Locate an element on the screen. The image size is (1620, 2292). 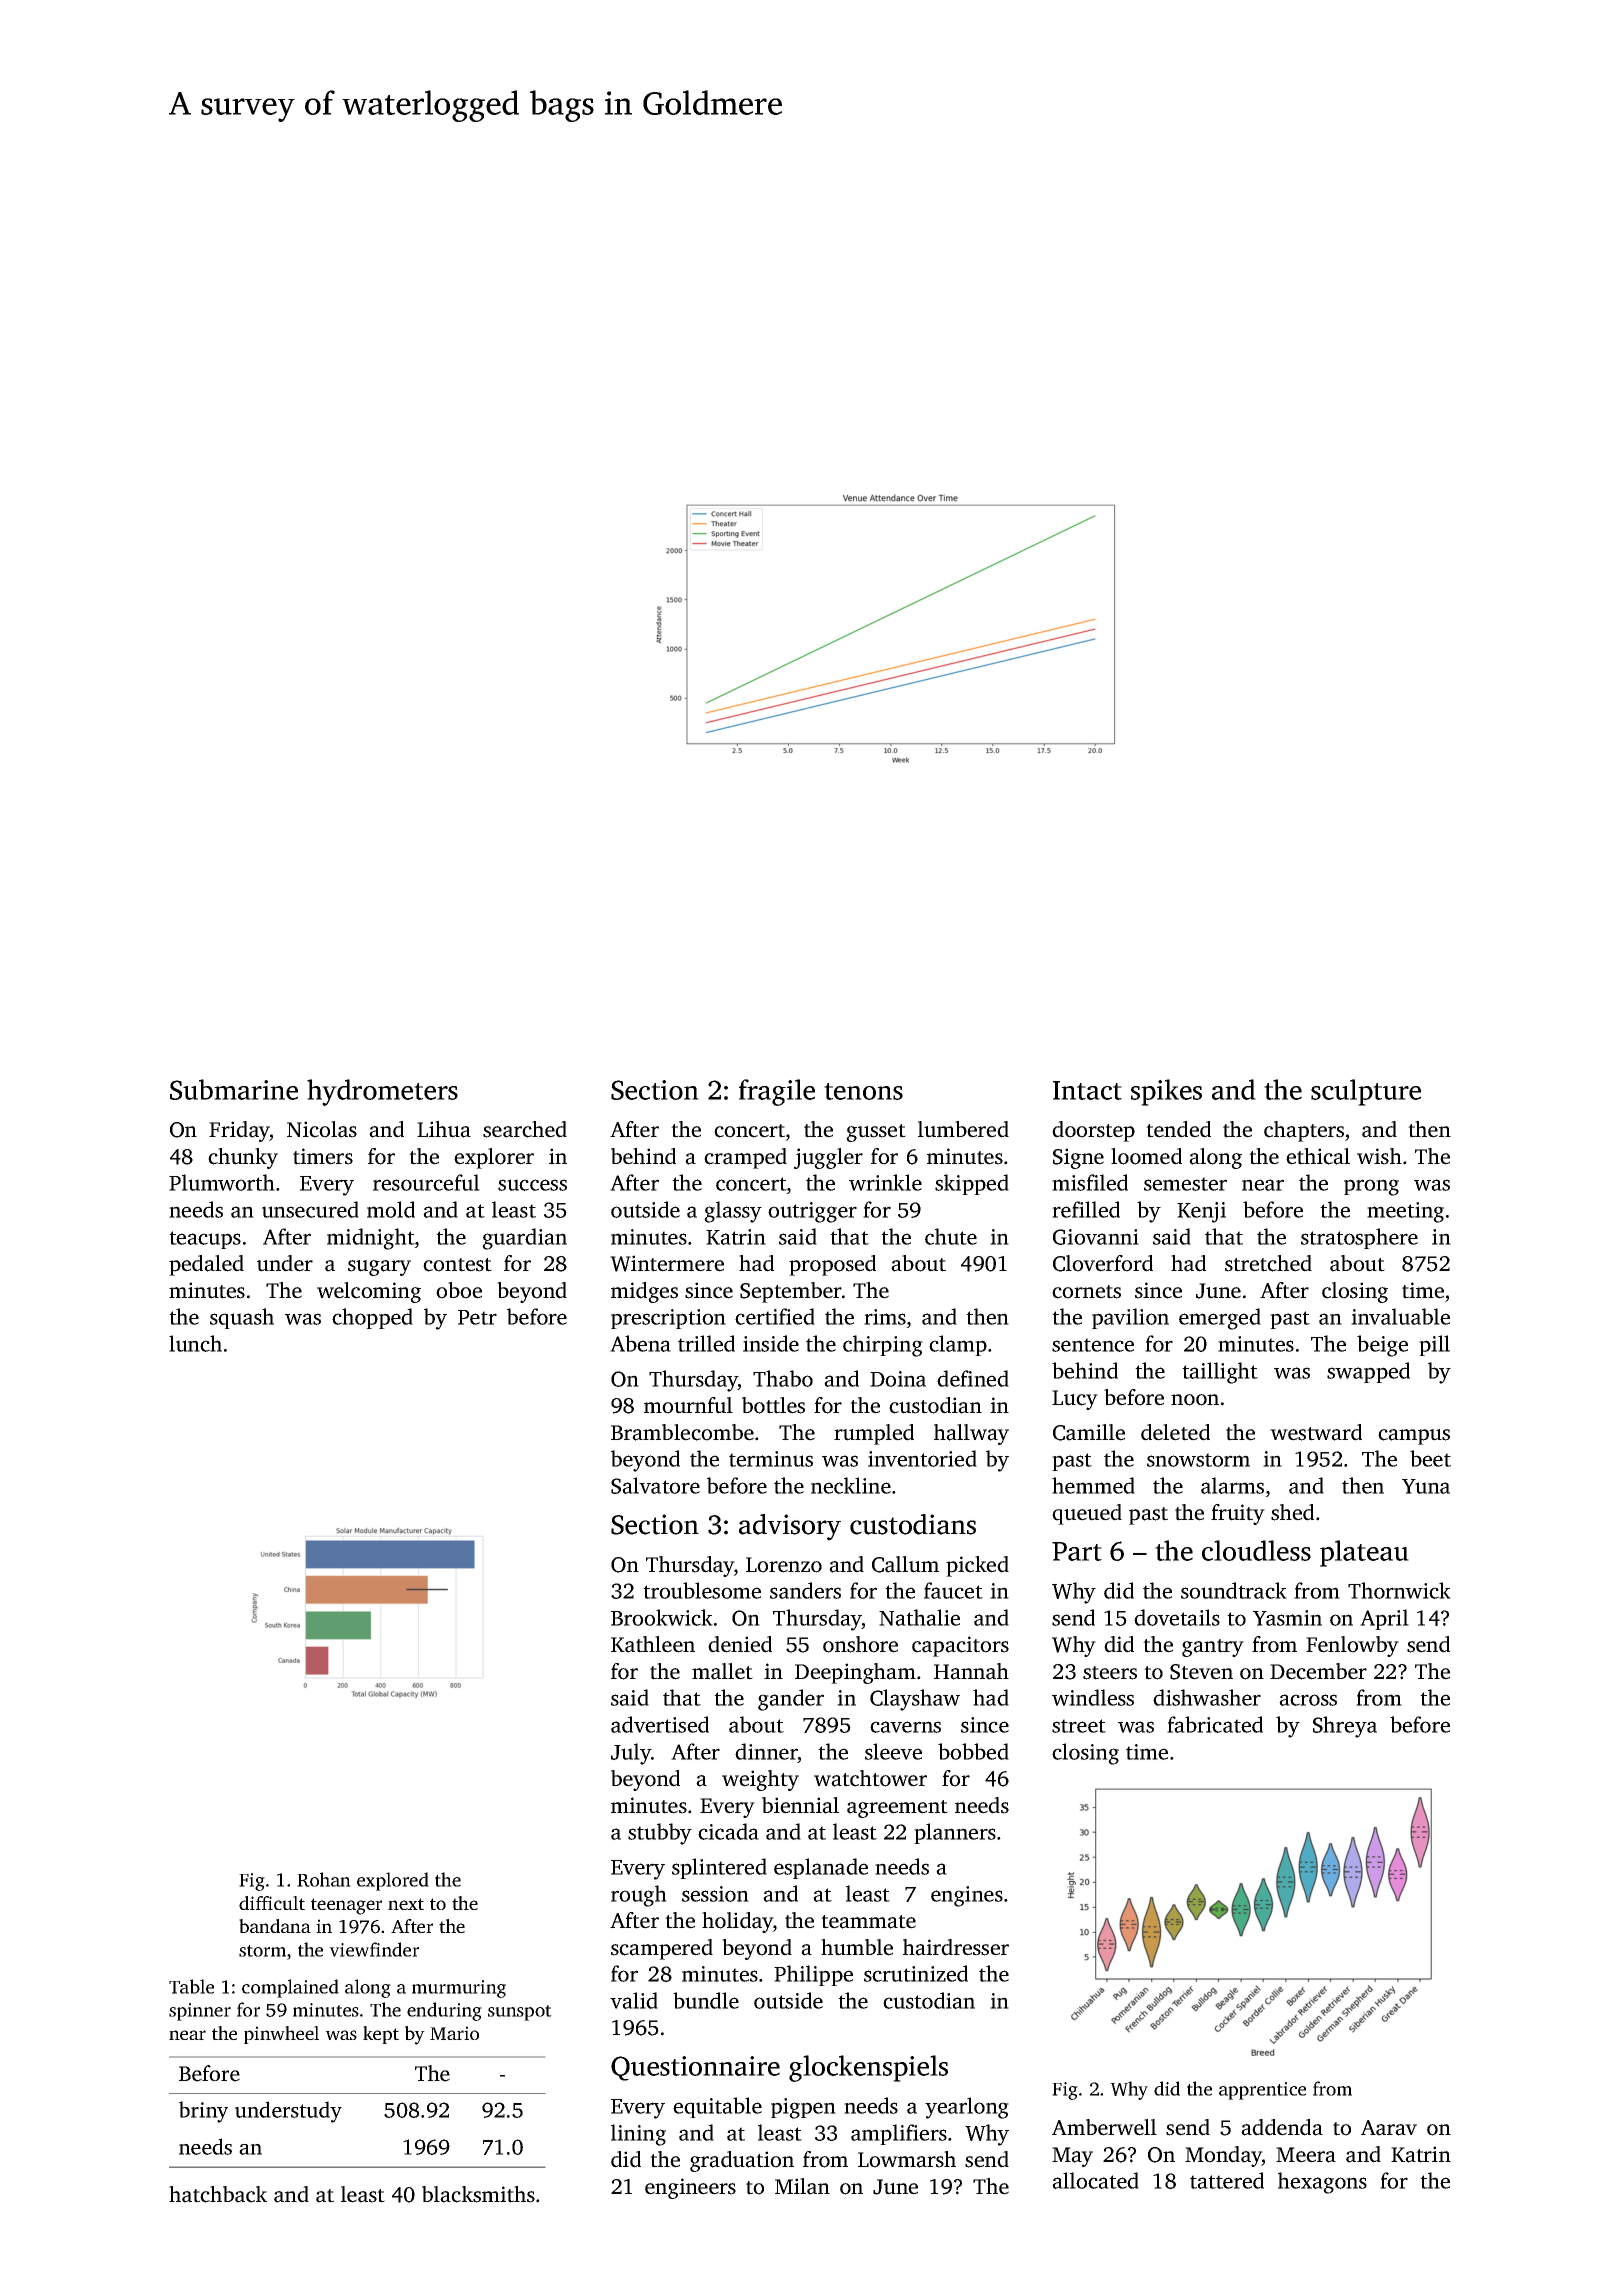
enduring is located at coordinates (444, 2011).
